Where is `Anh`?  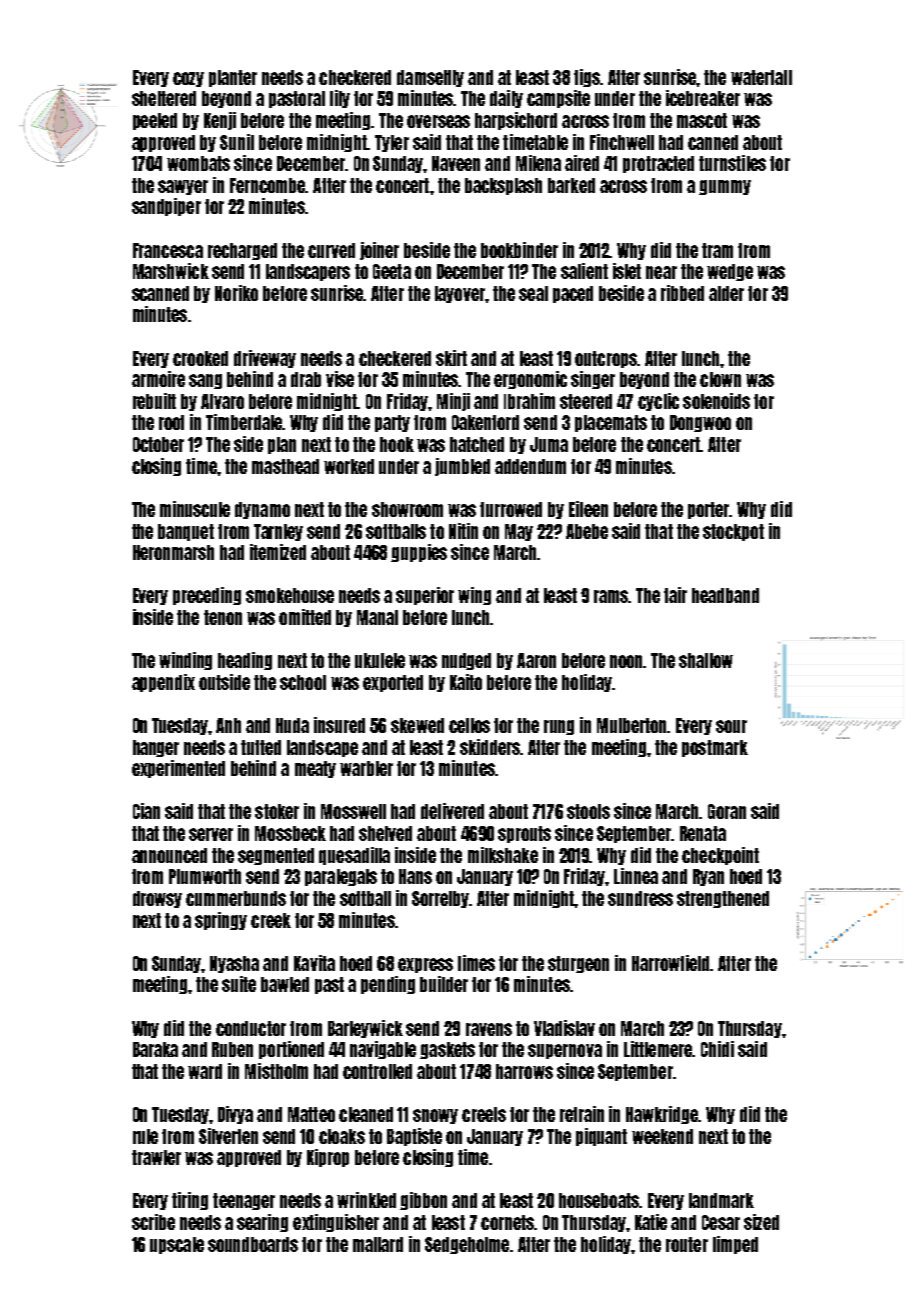
Anh is located at coordinates (228, 725).
